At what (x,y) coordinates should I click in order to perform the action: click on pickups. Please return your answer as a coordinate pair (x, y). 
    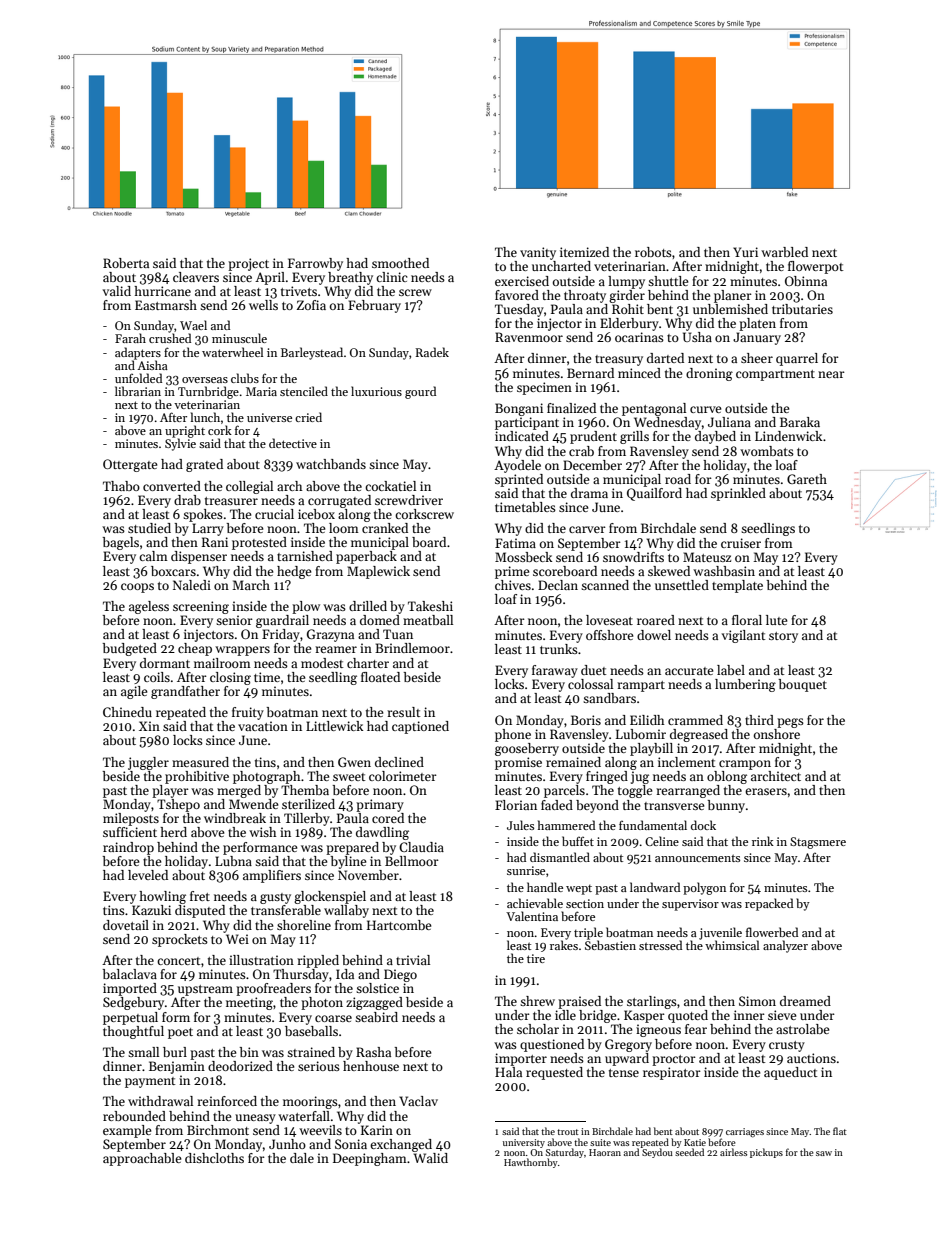
    Looking at the image, I should click on (766, 1153).
